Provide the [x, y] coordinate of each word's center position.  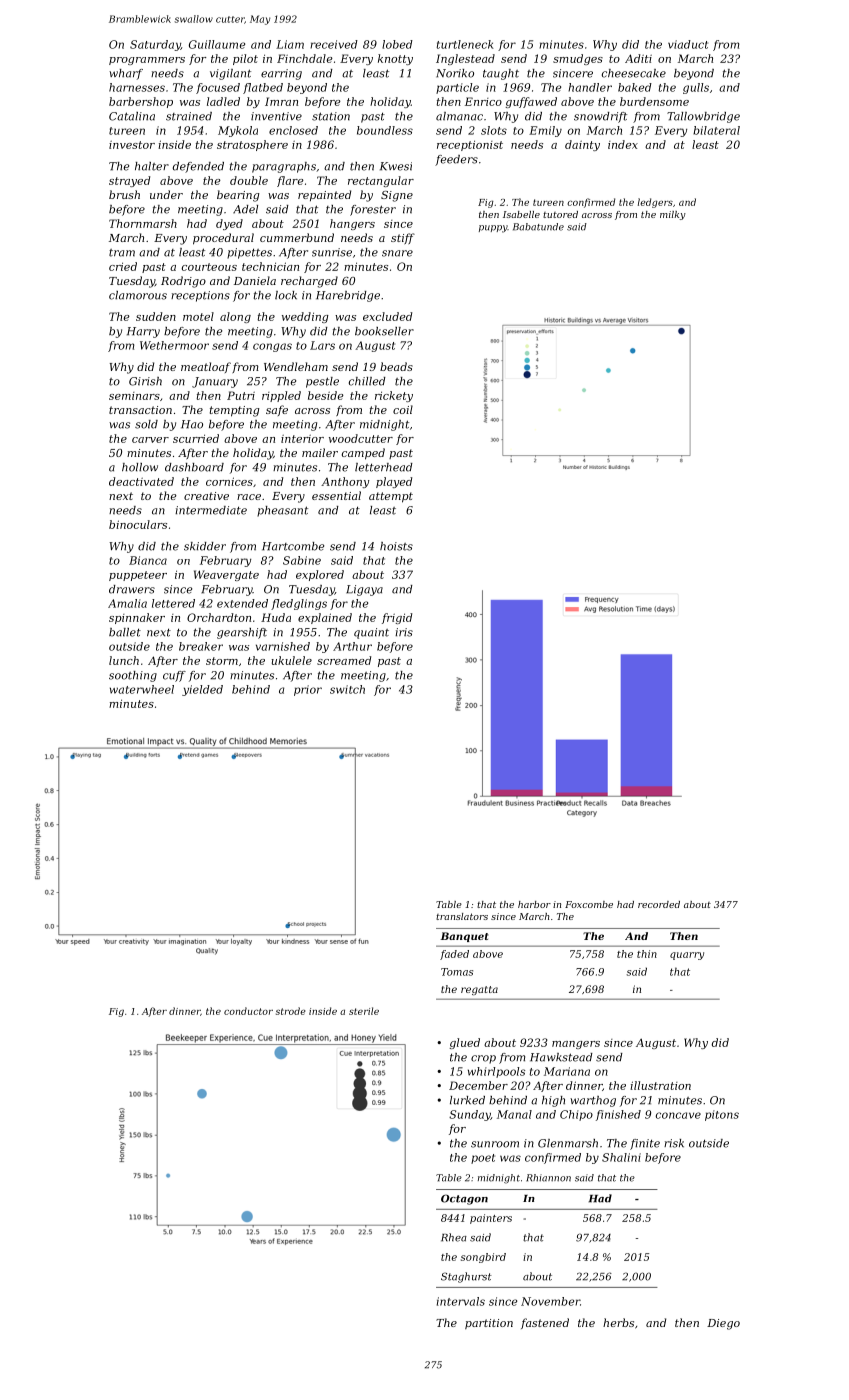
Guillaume [217, 44]
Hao [192, 424]
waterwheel [142, 689]
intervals [461, 1301]
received [334, 44]
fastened [545, 1323]
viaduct [688, 44]
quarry [687, 956]
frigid [397, 618]
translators [462, 916]
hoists [396, 546]
